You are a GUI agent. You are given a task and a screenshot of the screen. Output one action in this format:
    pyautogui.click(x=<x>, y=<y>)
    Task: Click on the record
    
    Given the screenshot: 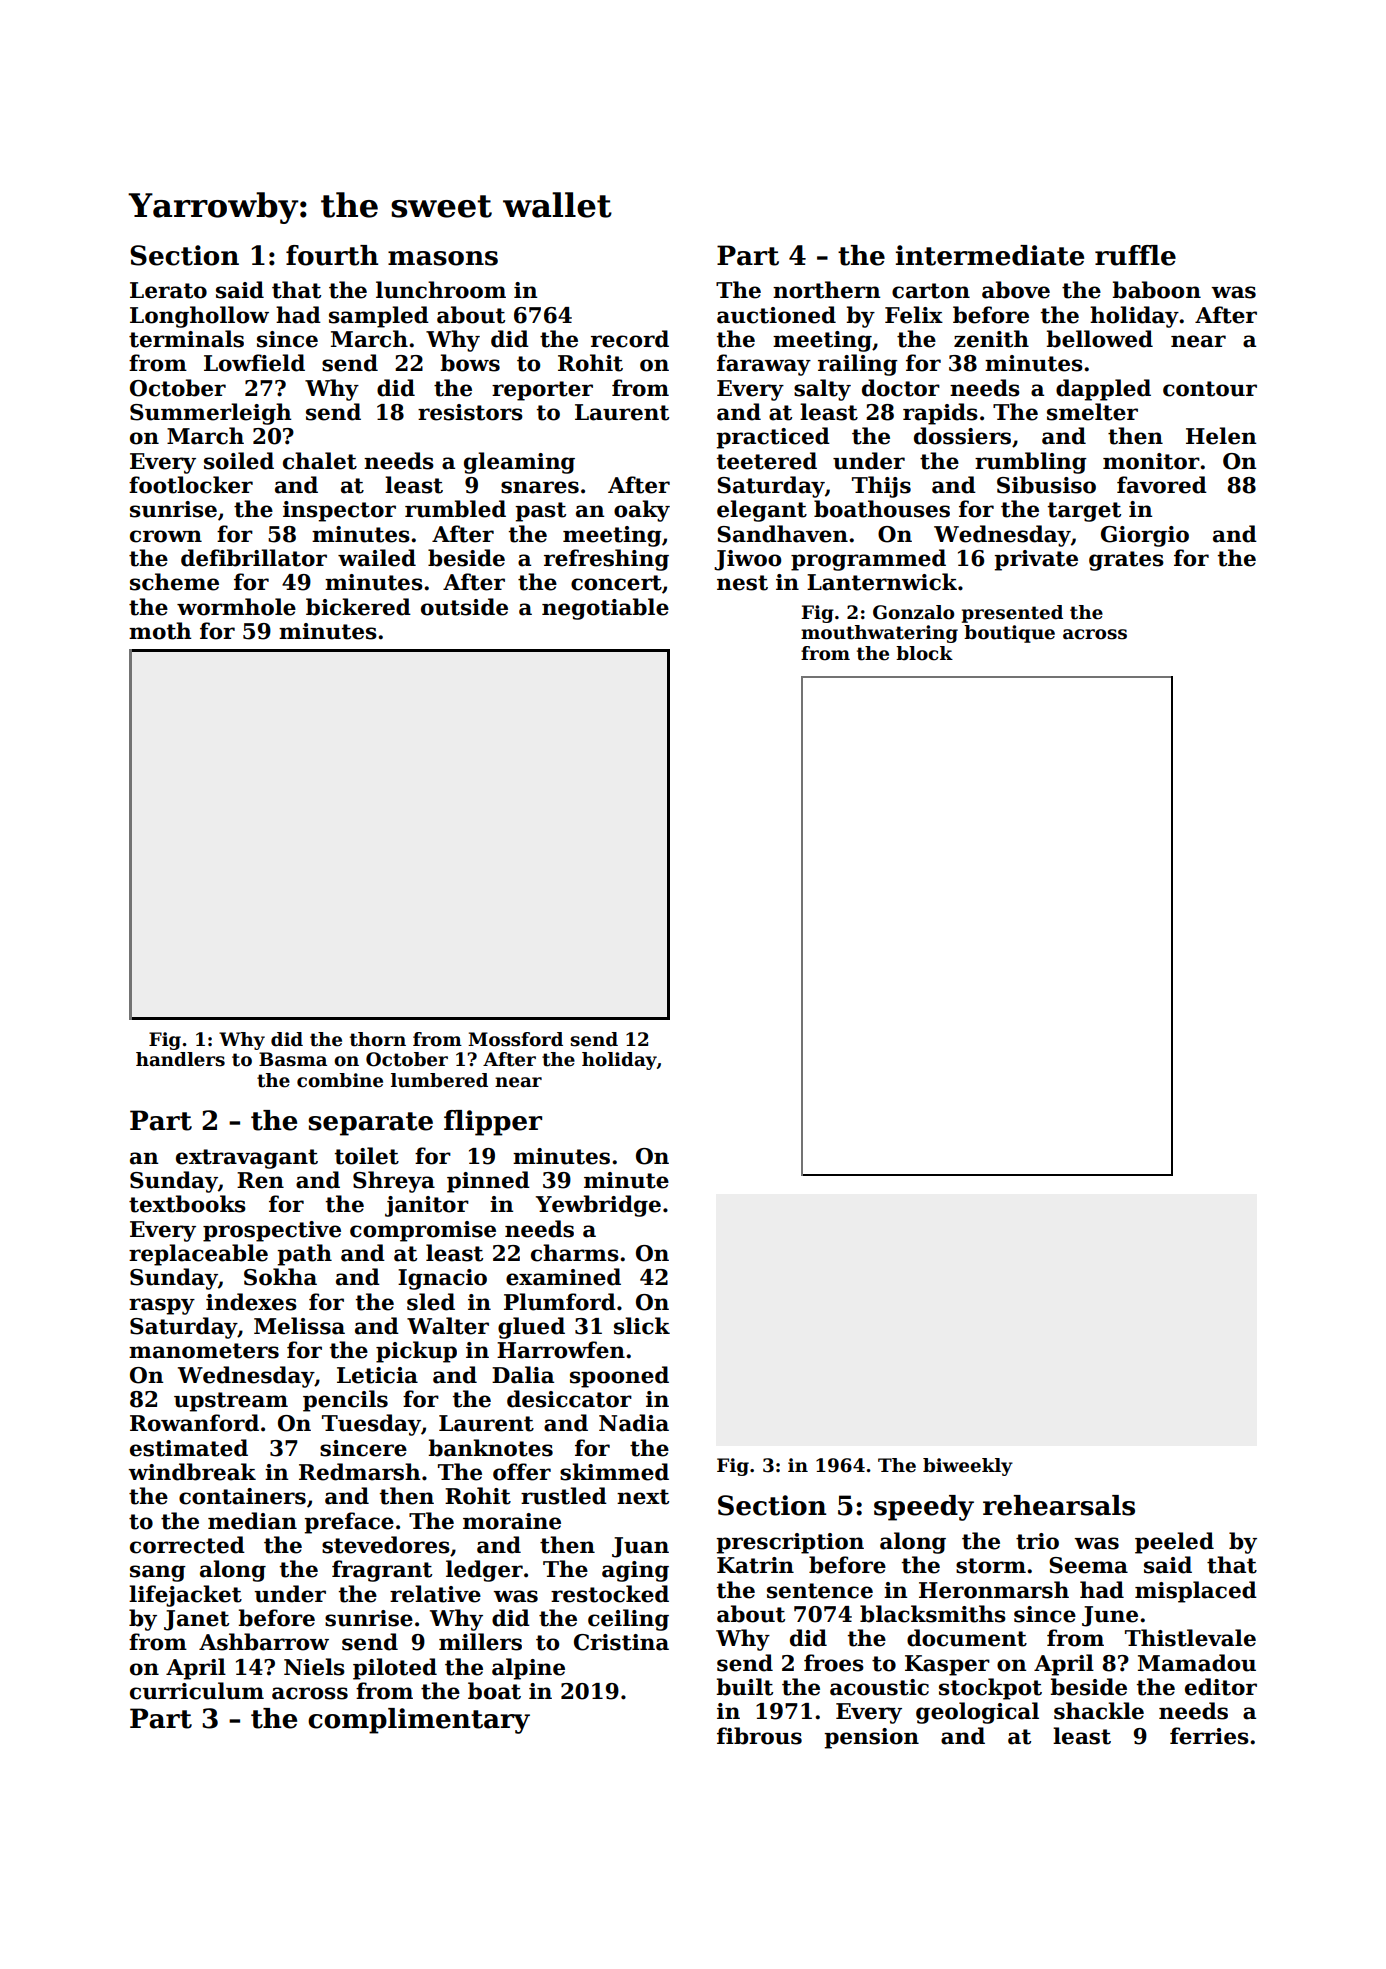 What is the action you would take?
    pyautogui.click(x=630, y=339)
